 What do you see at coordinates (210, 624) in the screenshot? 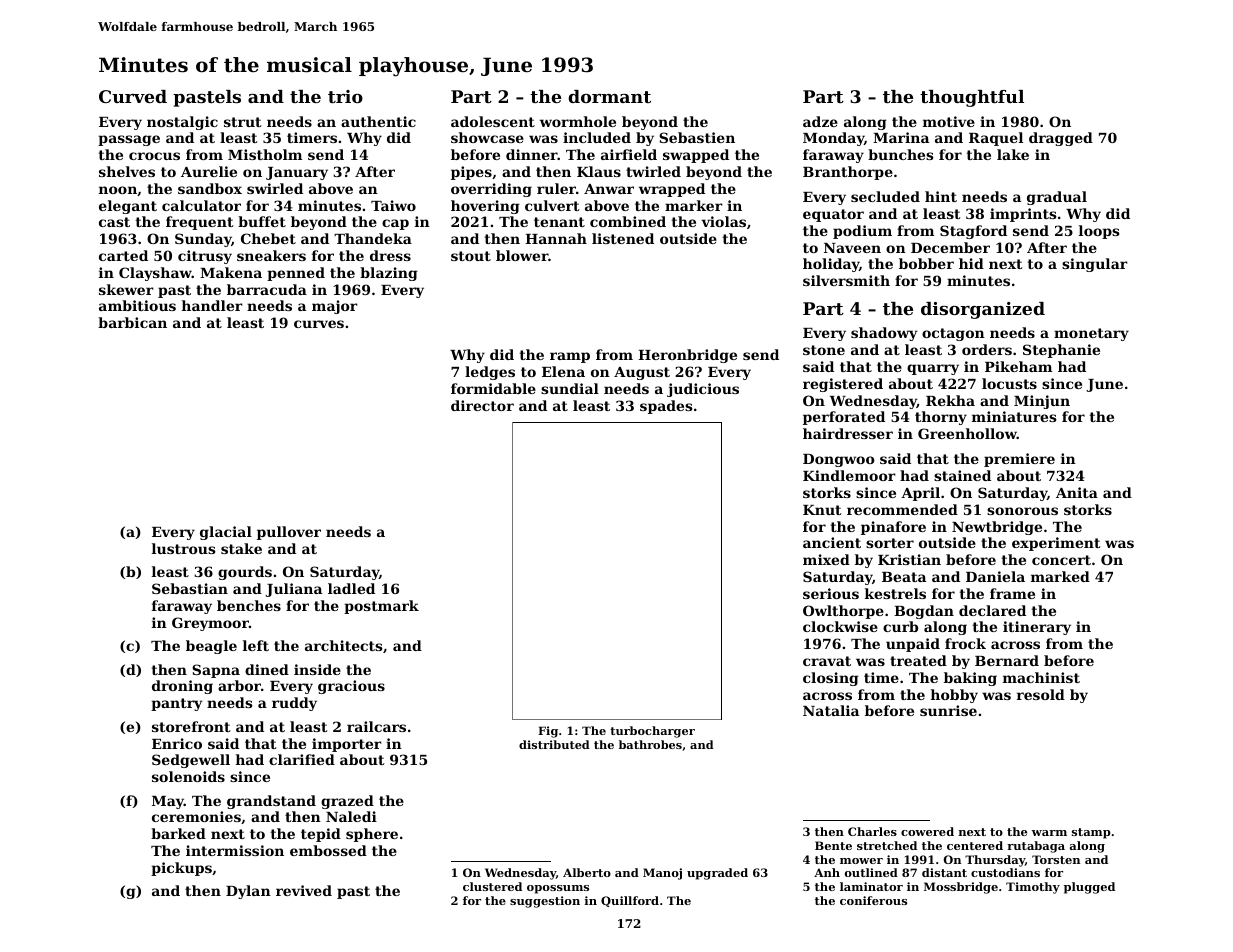
I see `Greymoor` at bounding box center [210, 624].
